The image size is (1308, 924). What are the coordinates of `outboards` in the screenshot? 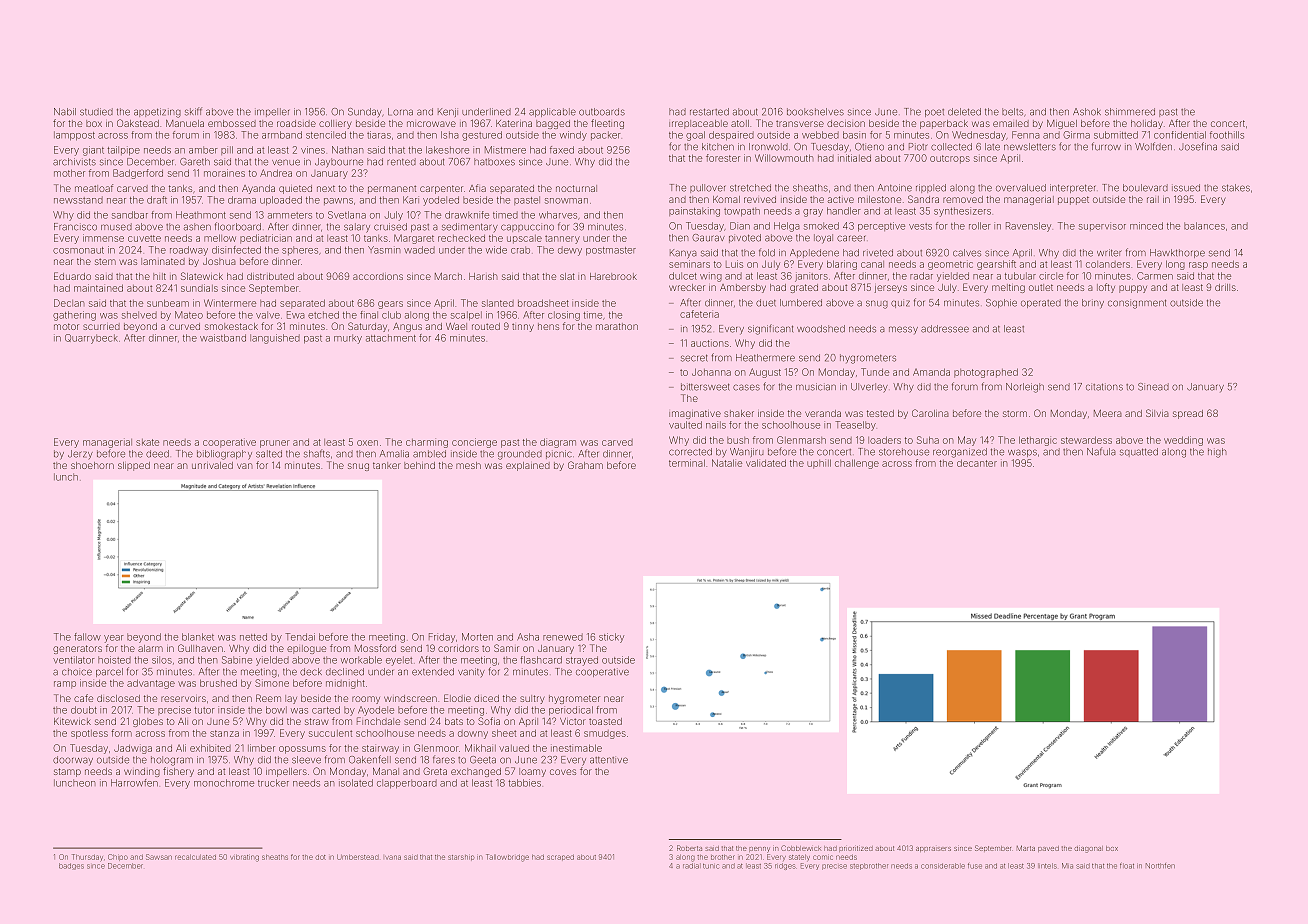 It's located at (602, 112).
